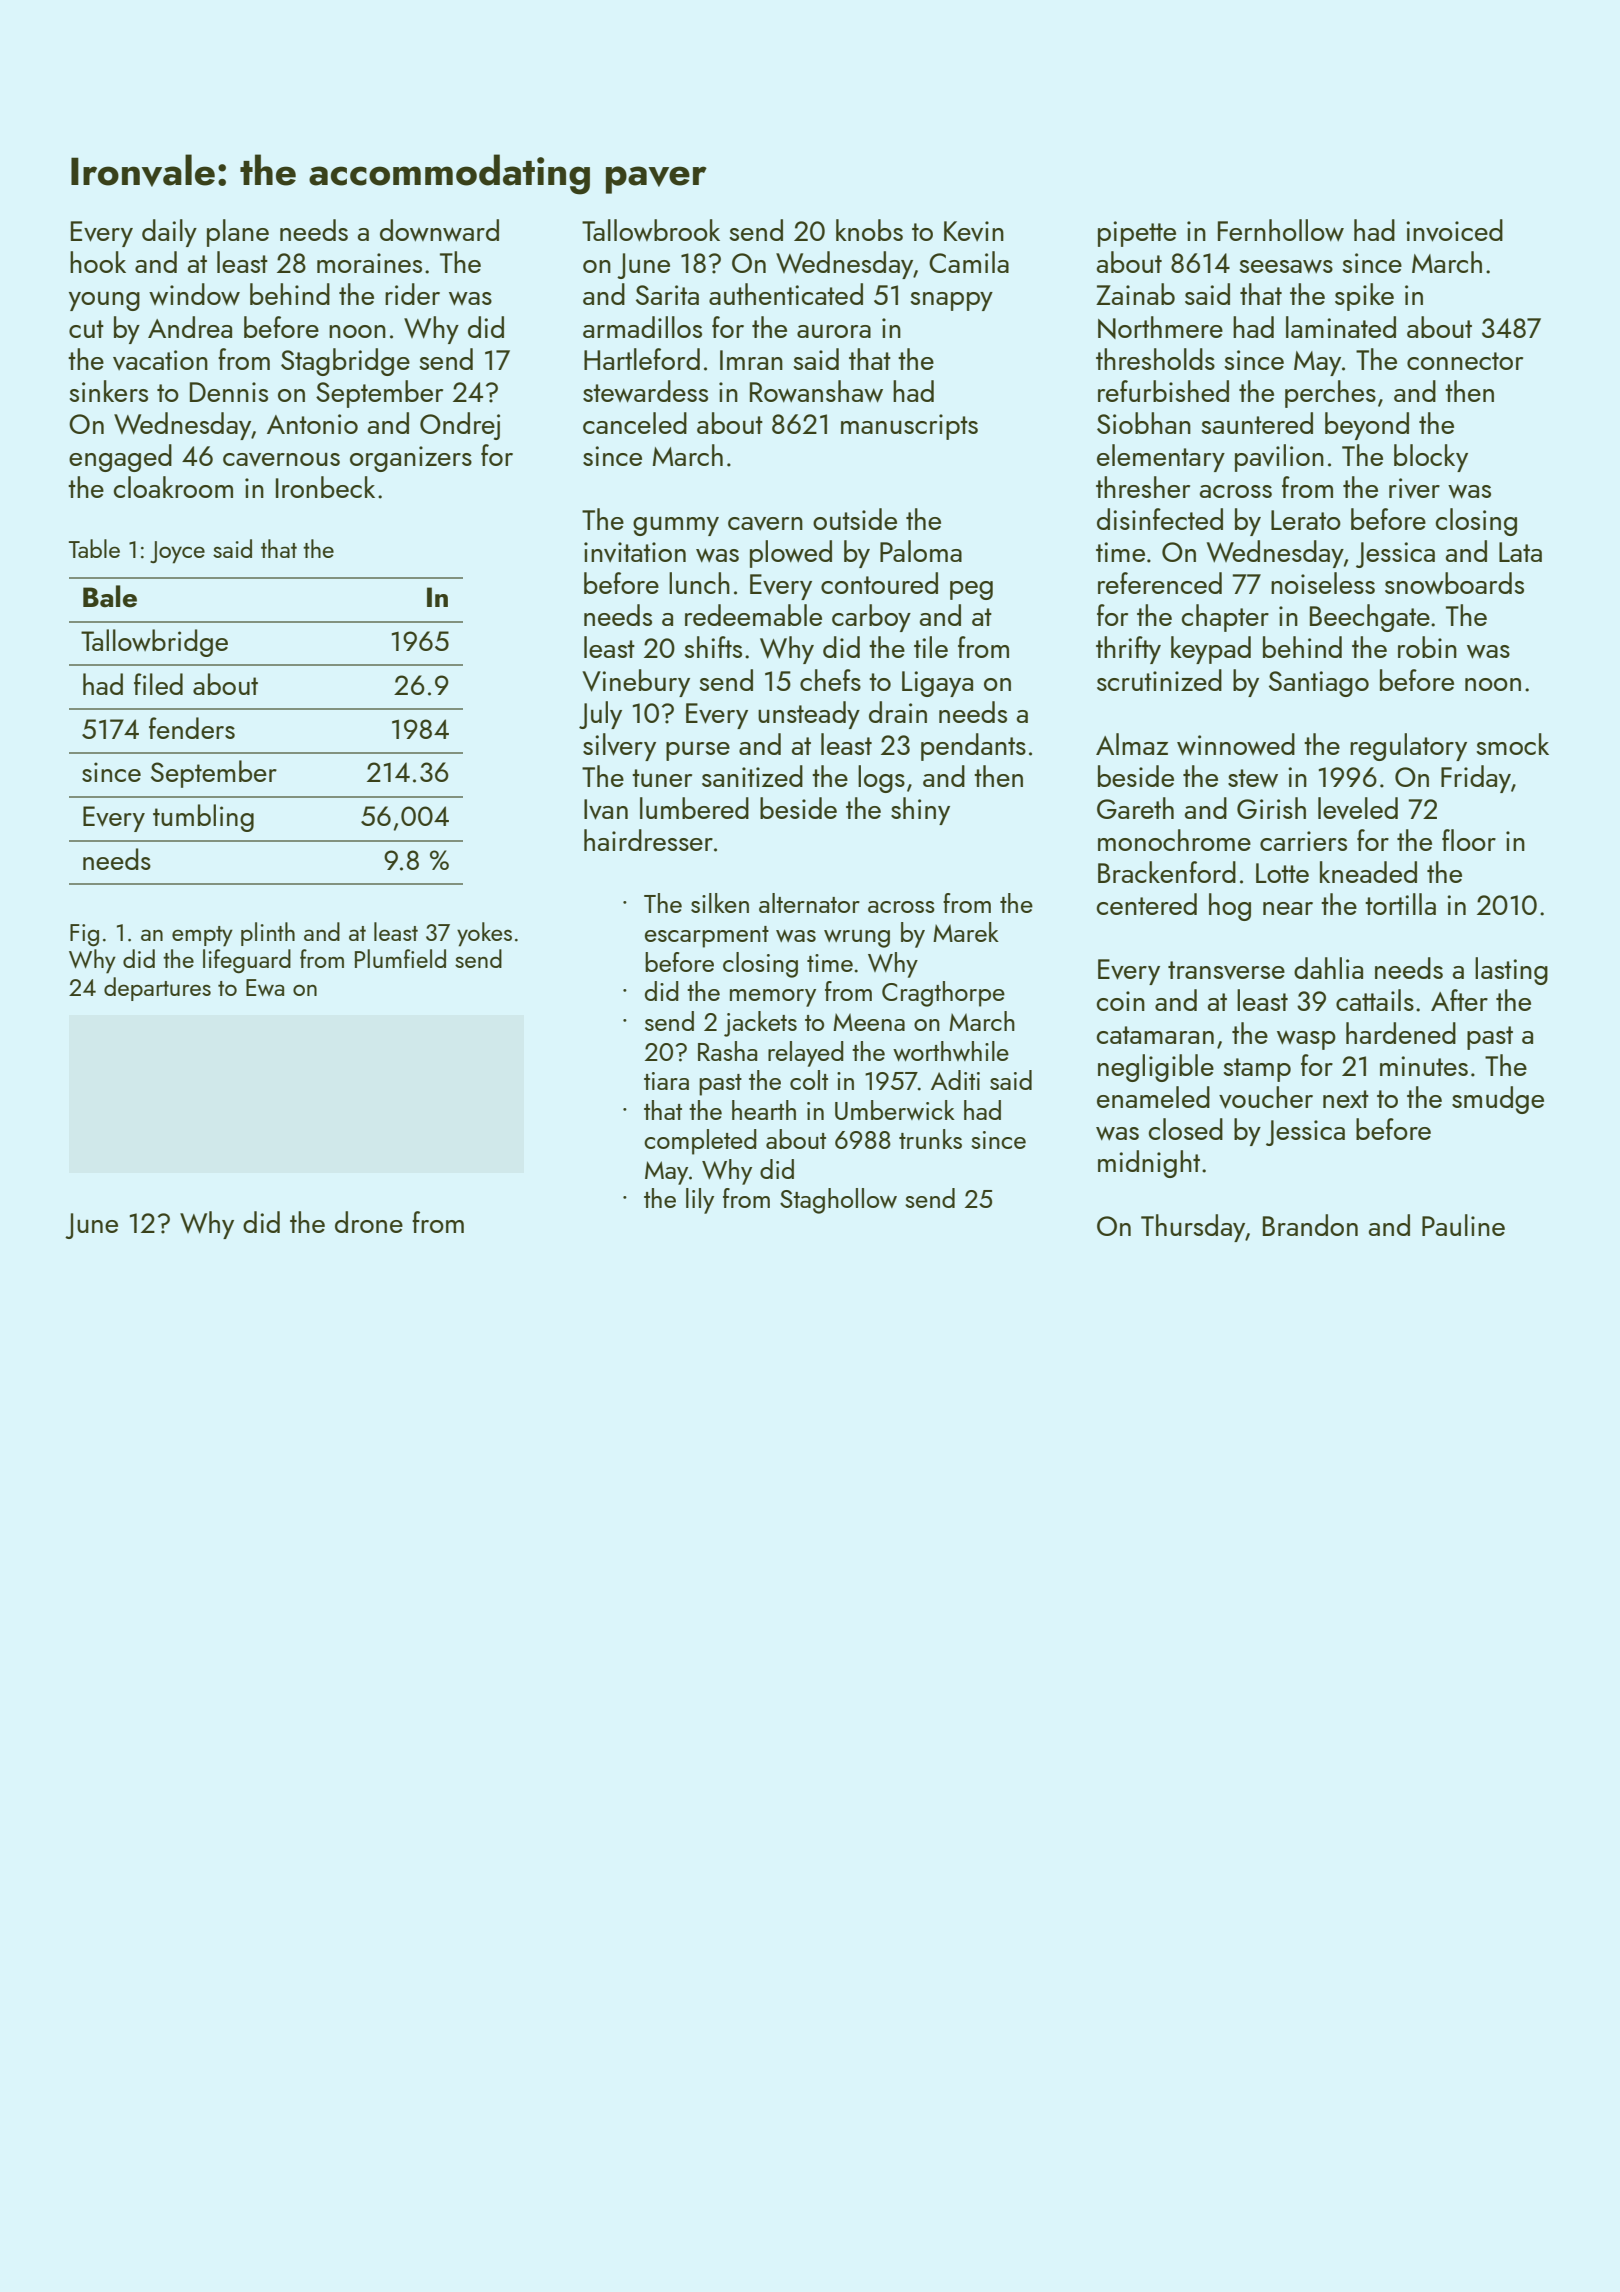 The width and height of the screenshot is (1620, 2292). I want to click on alternator, so click(809, 903).
